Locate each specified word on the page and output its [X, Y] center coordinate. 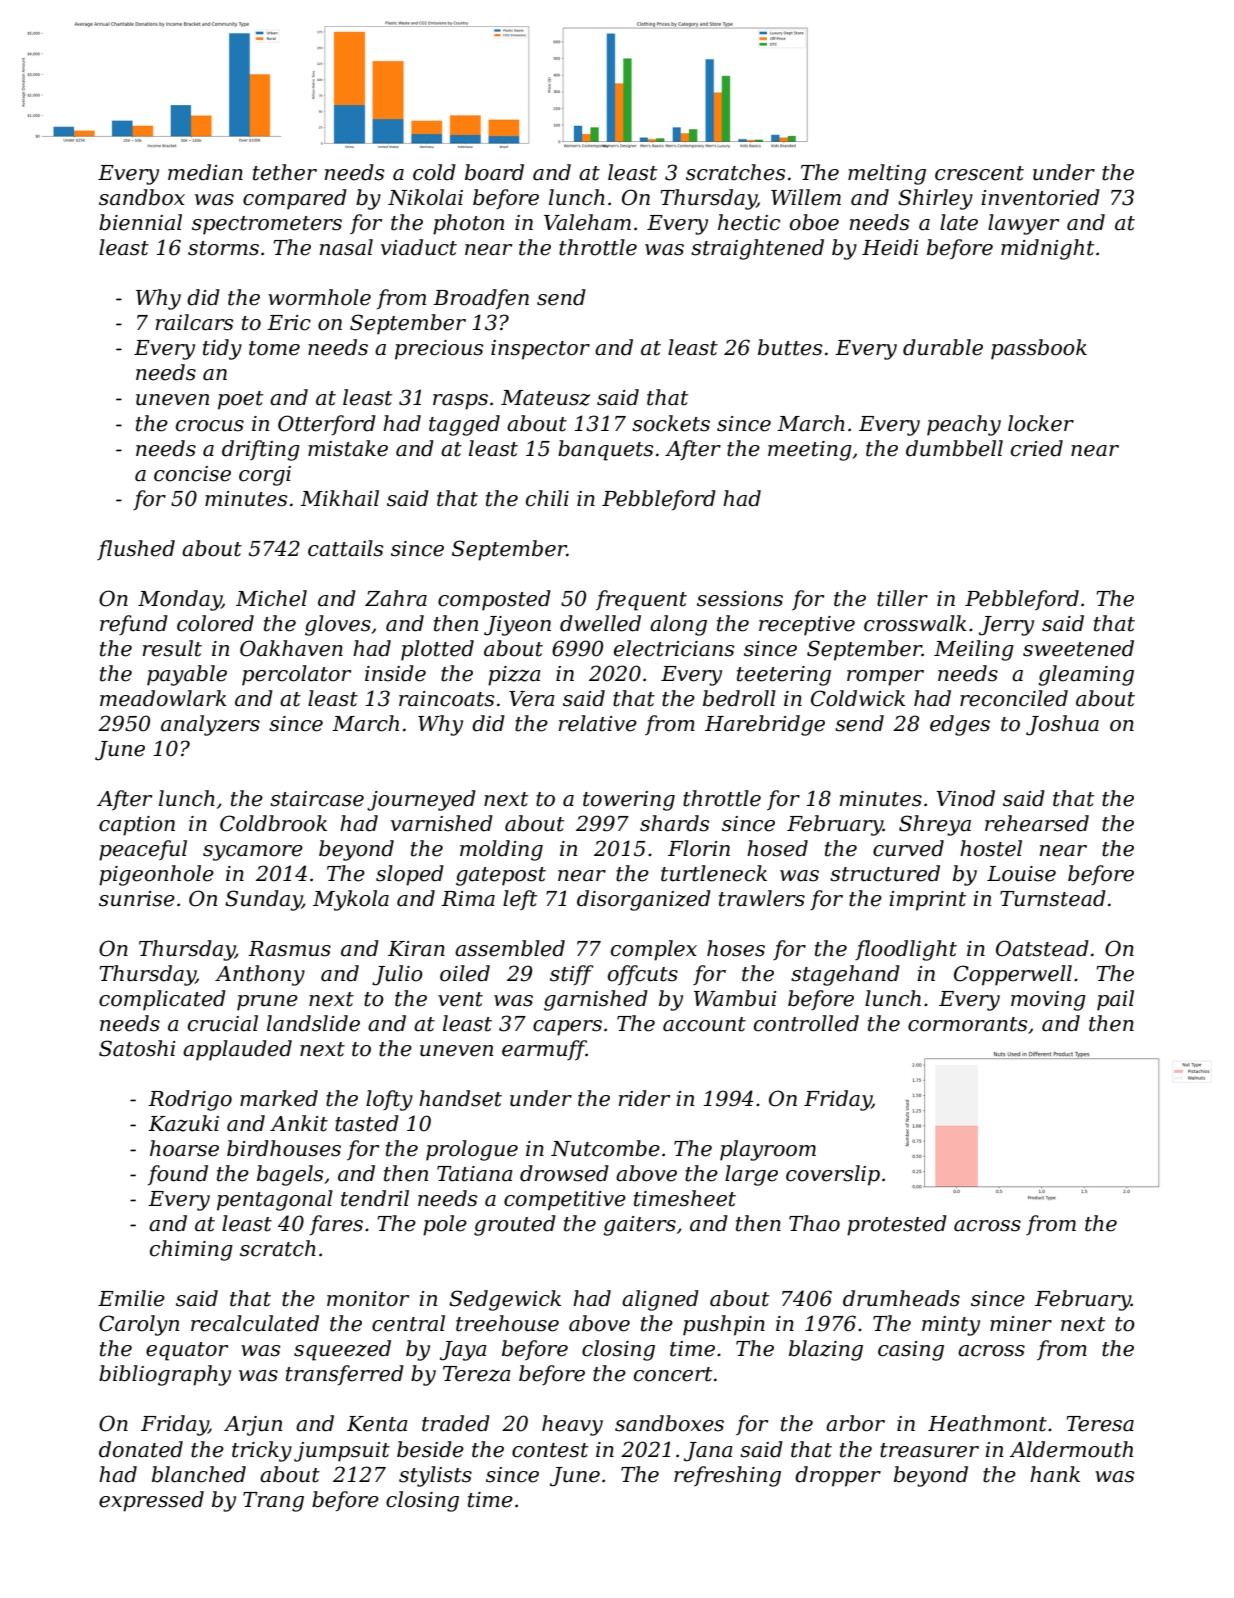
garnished [596, 1000]
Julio [397, 975]
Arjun [253, 1426]
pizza [514, 676]
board [494, 172]
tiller [902, 598]
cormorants [967, 1024]
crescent [979, 173]
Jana [708, 1452]
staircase [317, 799]
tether [285, 172]
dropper [838, 1476]
